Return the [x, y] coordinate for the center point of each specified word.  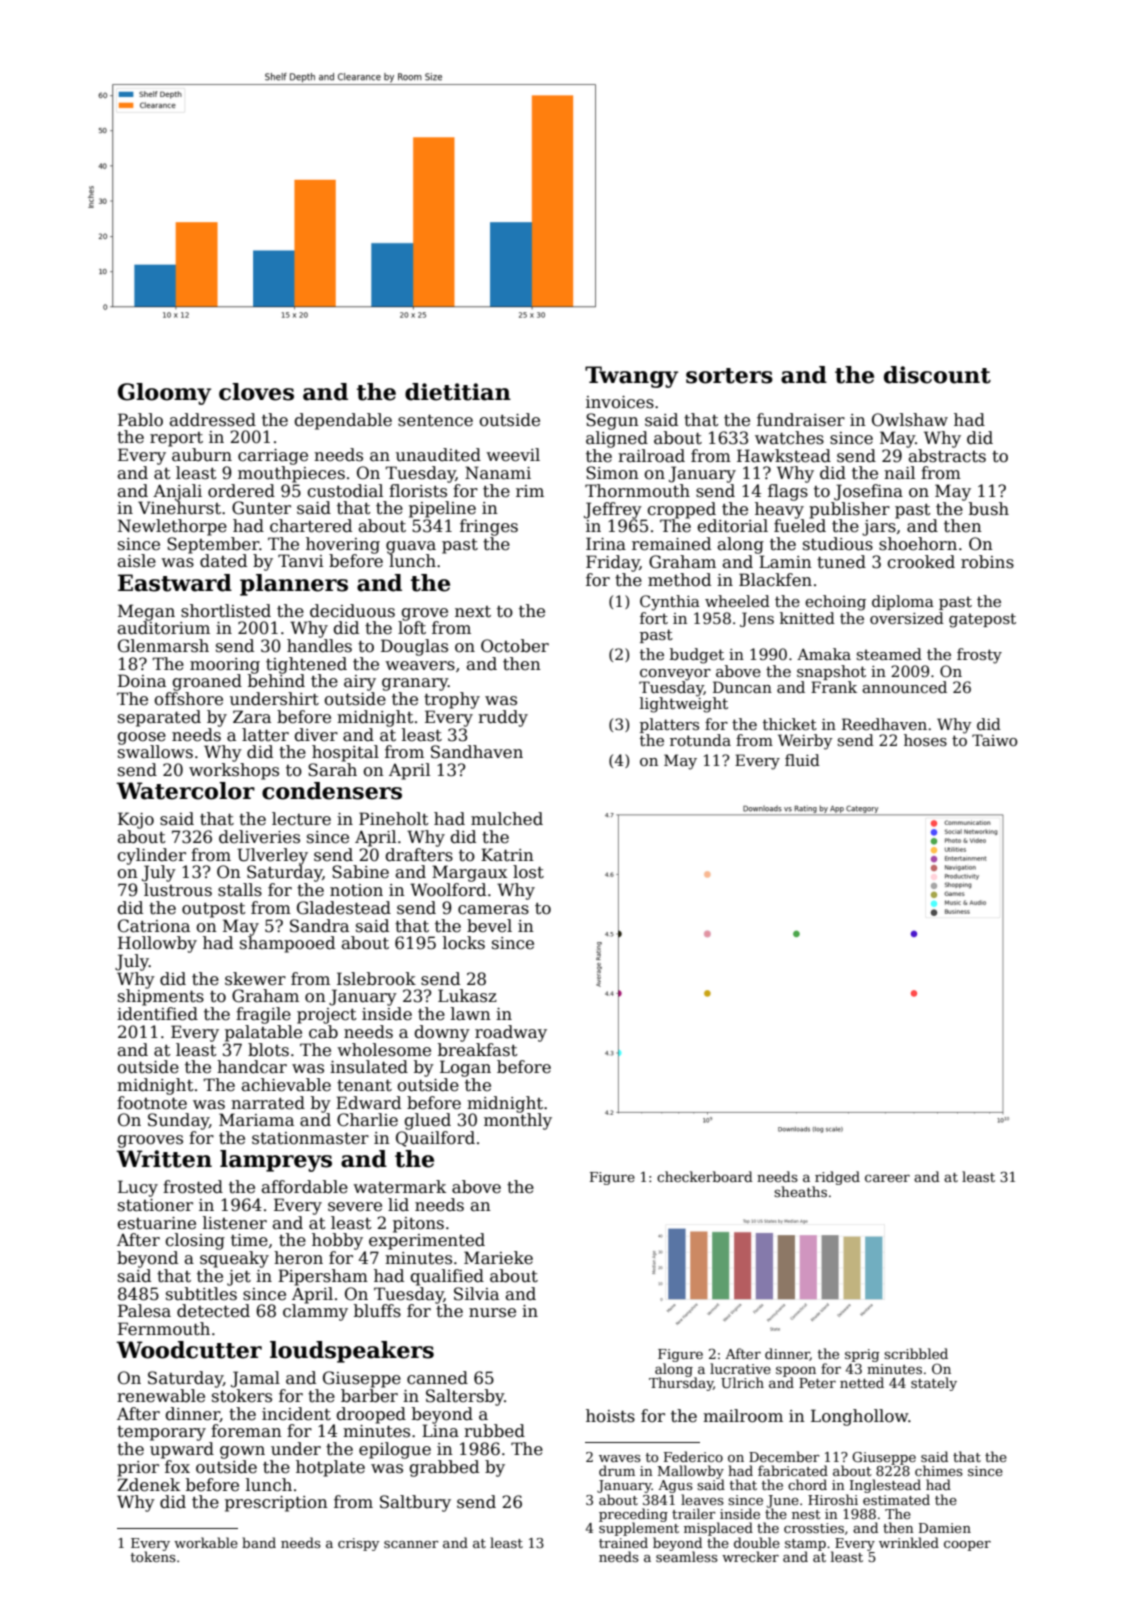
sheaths [800, 1191]
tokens [153, 1556]
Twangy [631, 377]
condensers [332, 791]
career [887, 1178]
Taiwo [994, 740]
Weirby [805, 742]
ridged [837, 1178]
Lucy [138, 1188]
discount [937, 375]
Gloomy [164, 394]
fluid [802, 760]
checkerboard [705, 1176]
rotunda [700, 740]
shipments [161, 997]
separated [159, 718]
